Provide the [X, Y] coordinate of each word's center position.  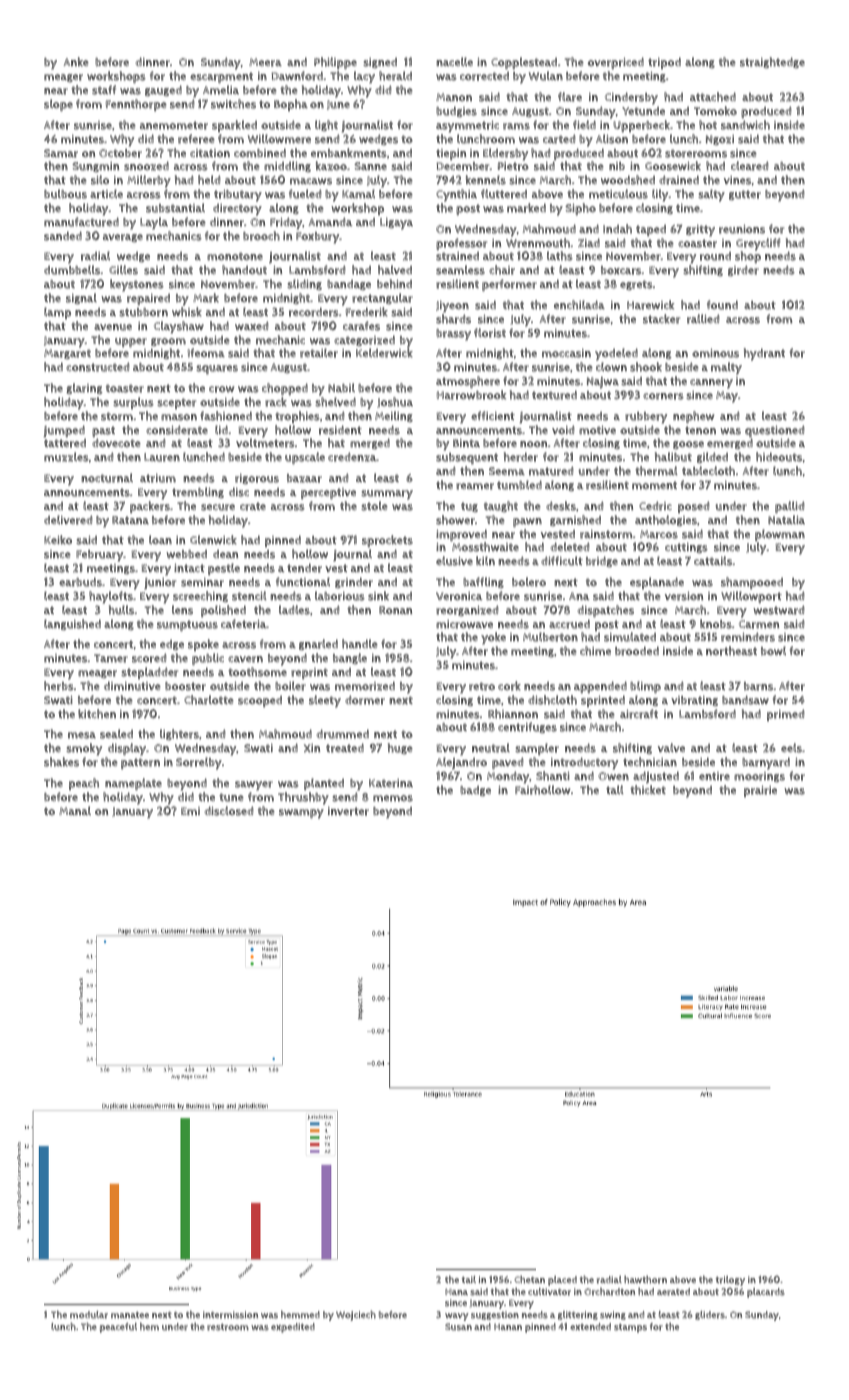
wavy [457, 1317]
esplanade [657, 583]
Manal [75, 810]
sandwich [745, 125]
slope [58, 105]
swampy [301, 814]
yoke [493, 638]
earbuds [80, 582]
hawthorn [645, 1279]
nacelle [455, 61]
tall [615, 789]
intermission [230, 1315]
